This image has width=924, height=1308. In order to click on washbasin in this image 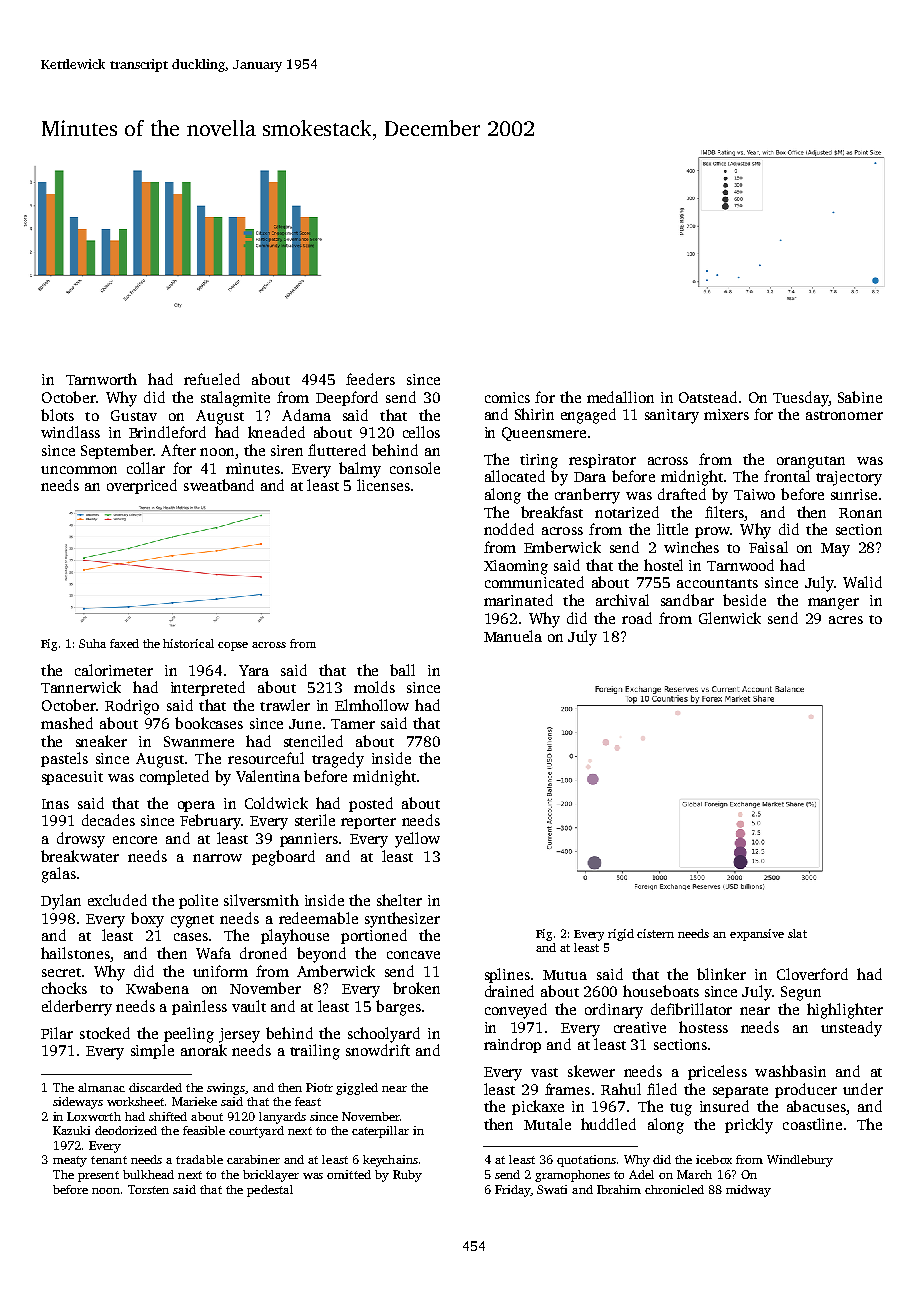, I will do `click(790, 1071)`.
